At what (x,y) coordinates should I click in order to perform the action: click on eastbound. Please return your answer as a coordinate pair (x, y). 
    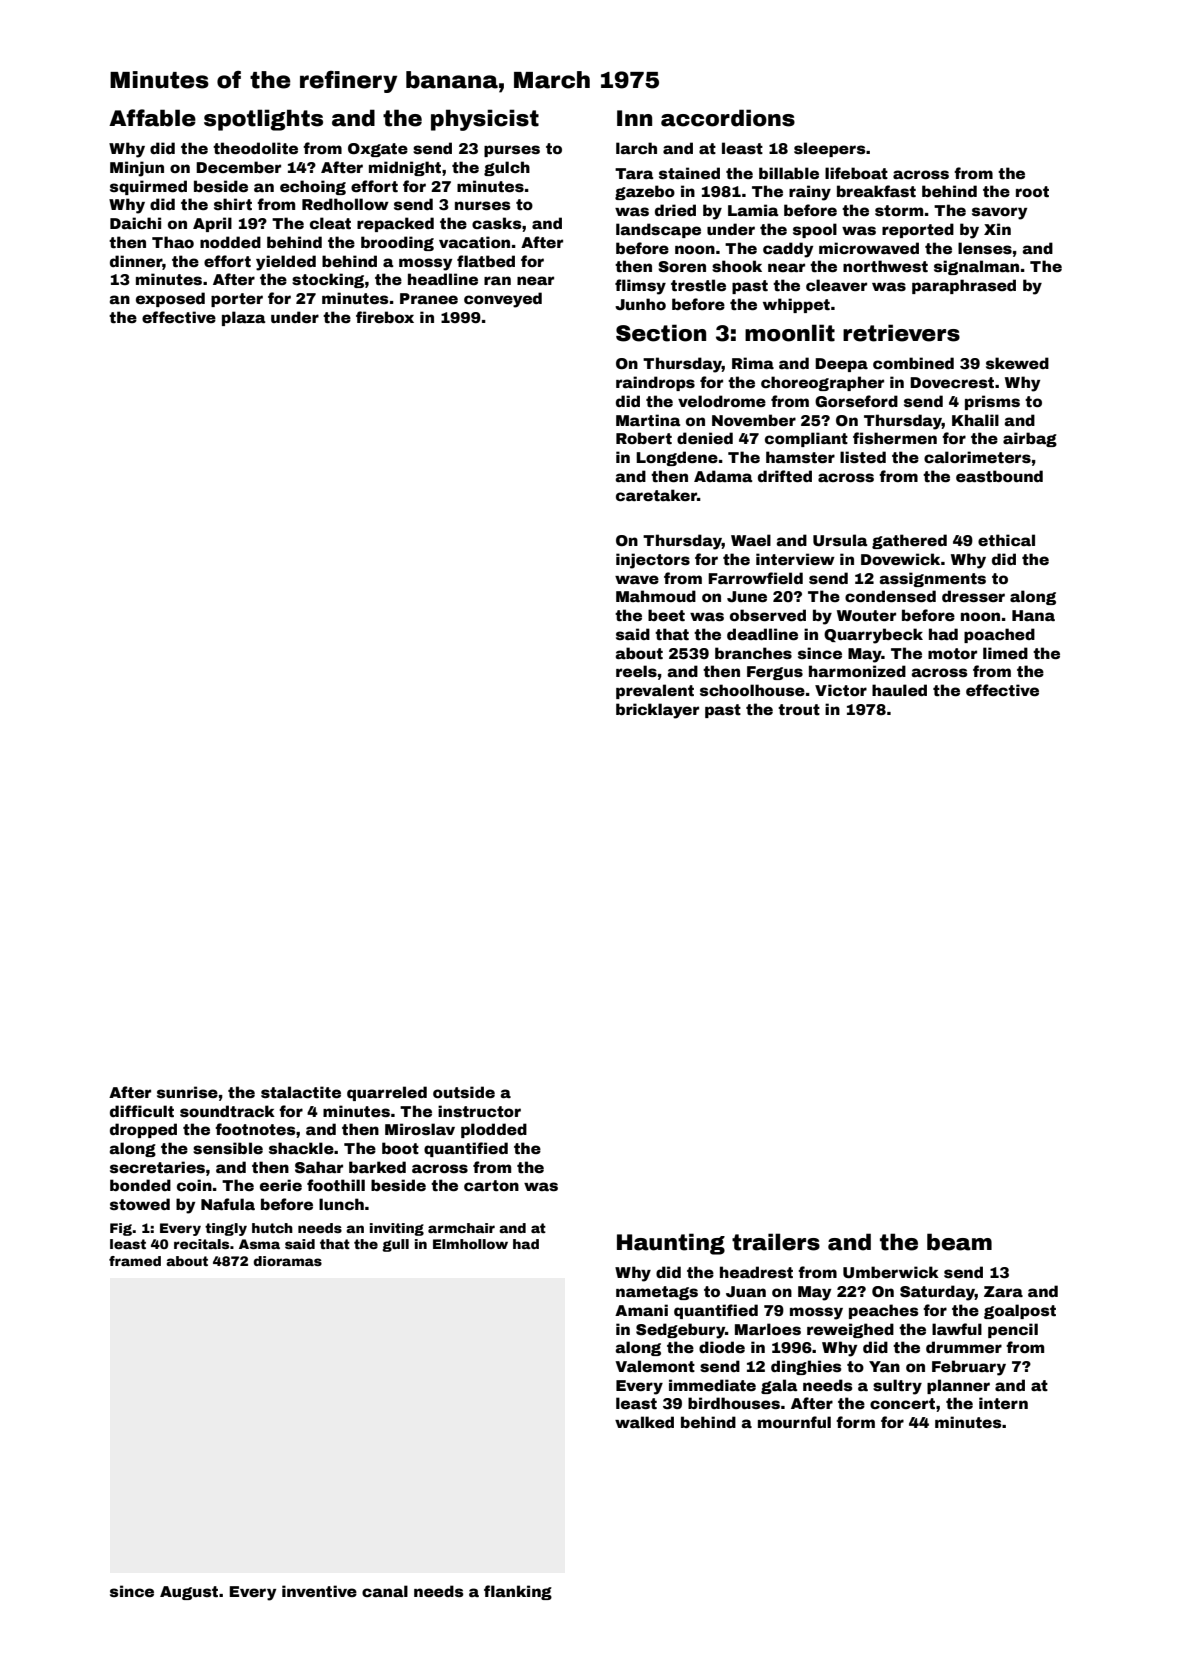
    Looking at the image, I should click on (999, 476).
